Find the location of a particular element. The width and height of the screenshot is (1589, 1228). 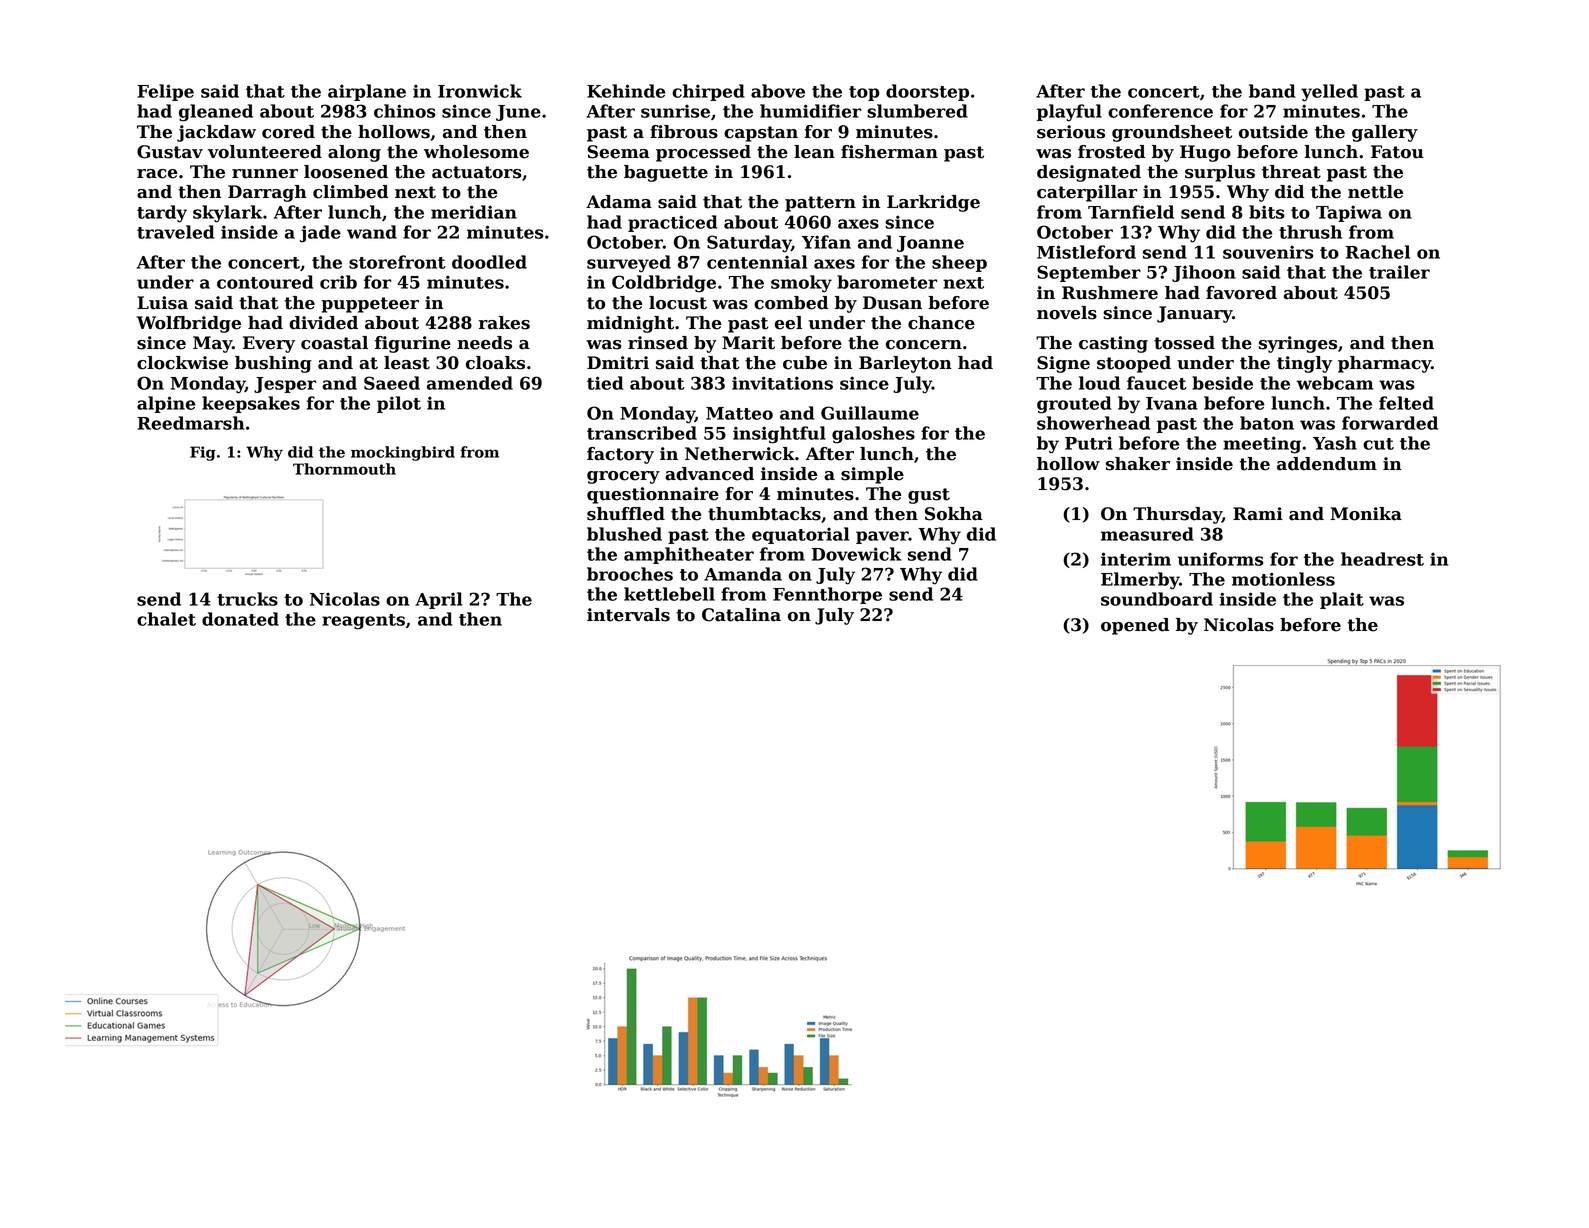

Dusan is located at coordinates (892, 303).
